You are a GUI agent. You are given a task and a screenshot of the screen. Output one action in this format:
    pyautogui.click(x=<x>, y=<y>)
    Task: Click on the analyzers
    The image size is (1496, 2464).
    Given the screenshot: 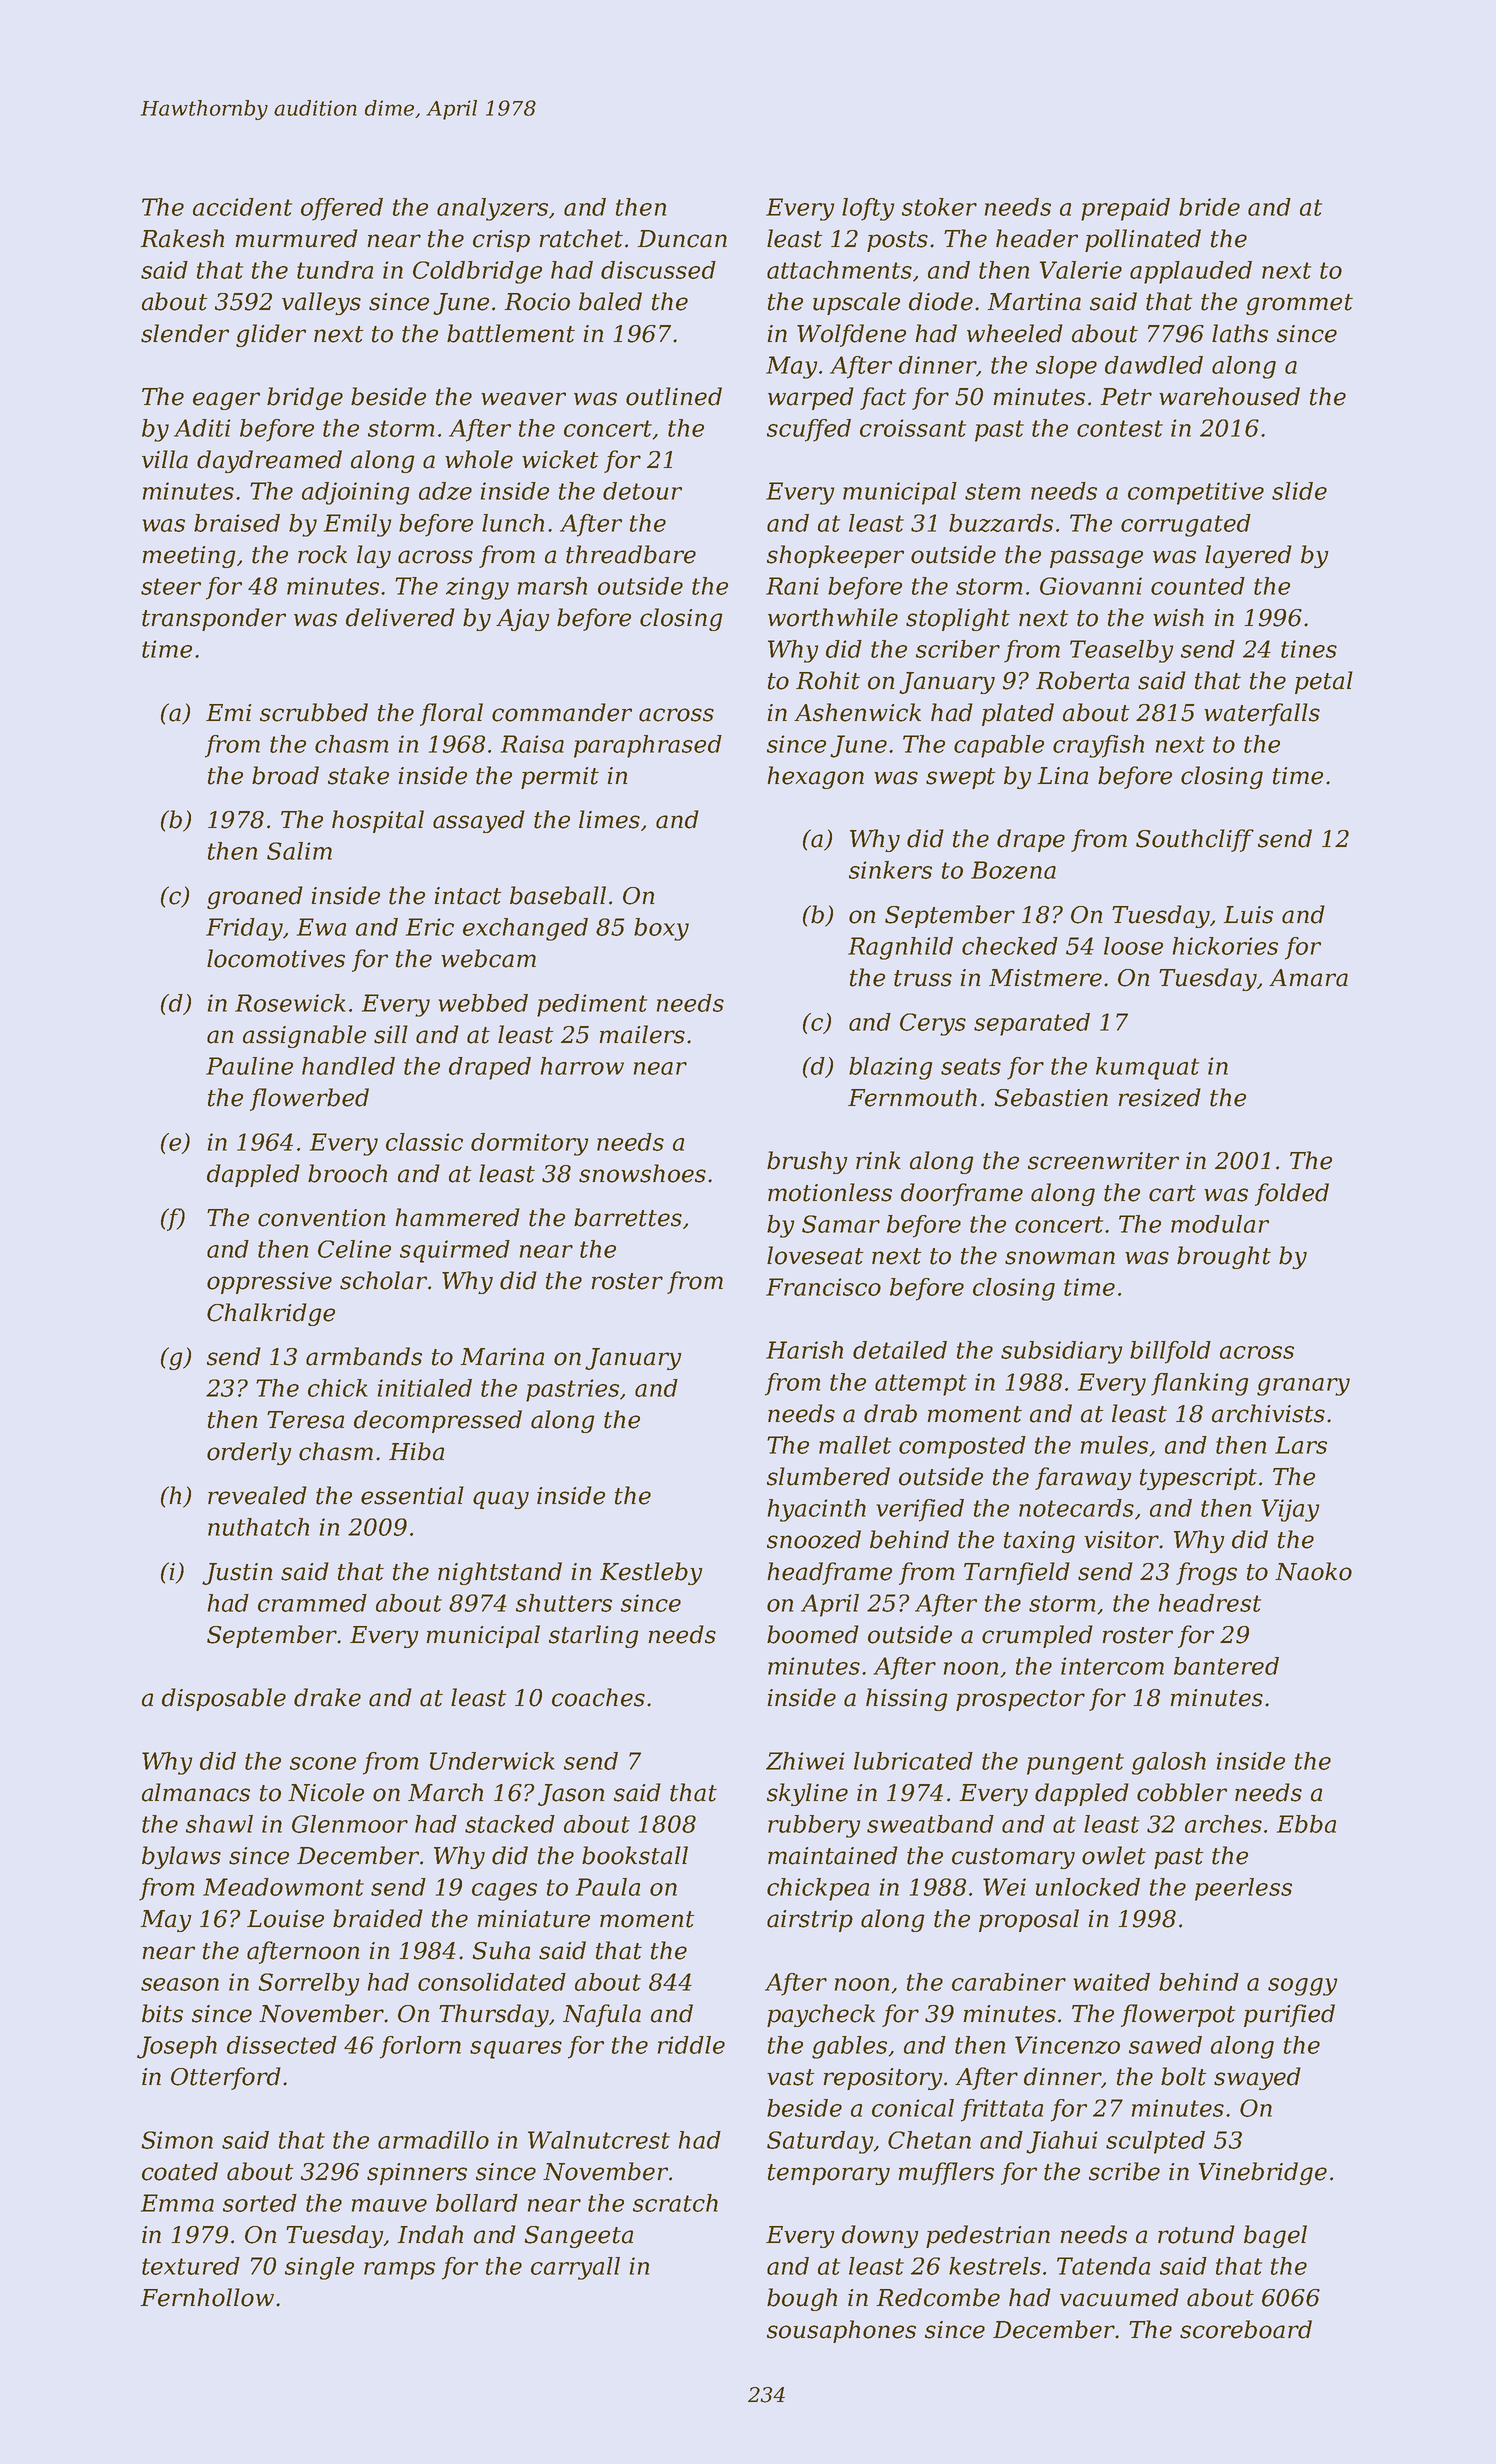 What is the action you would take?
    pyautogui.click(x=492, y=209)
